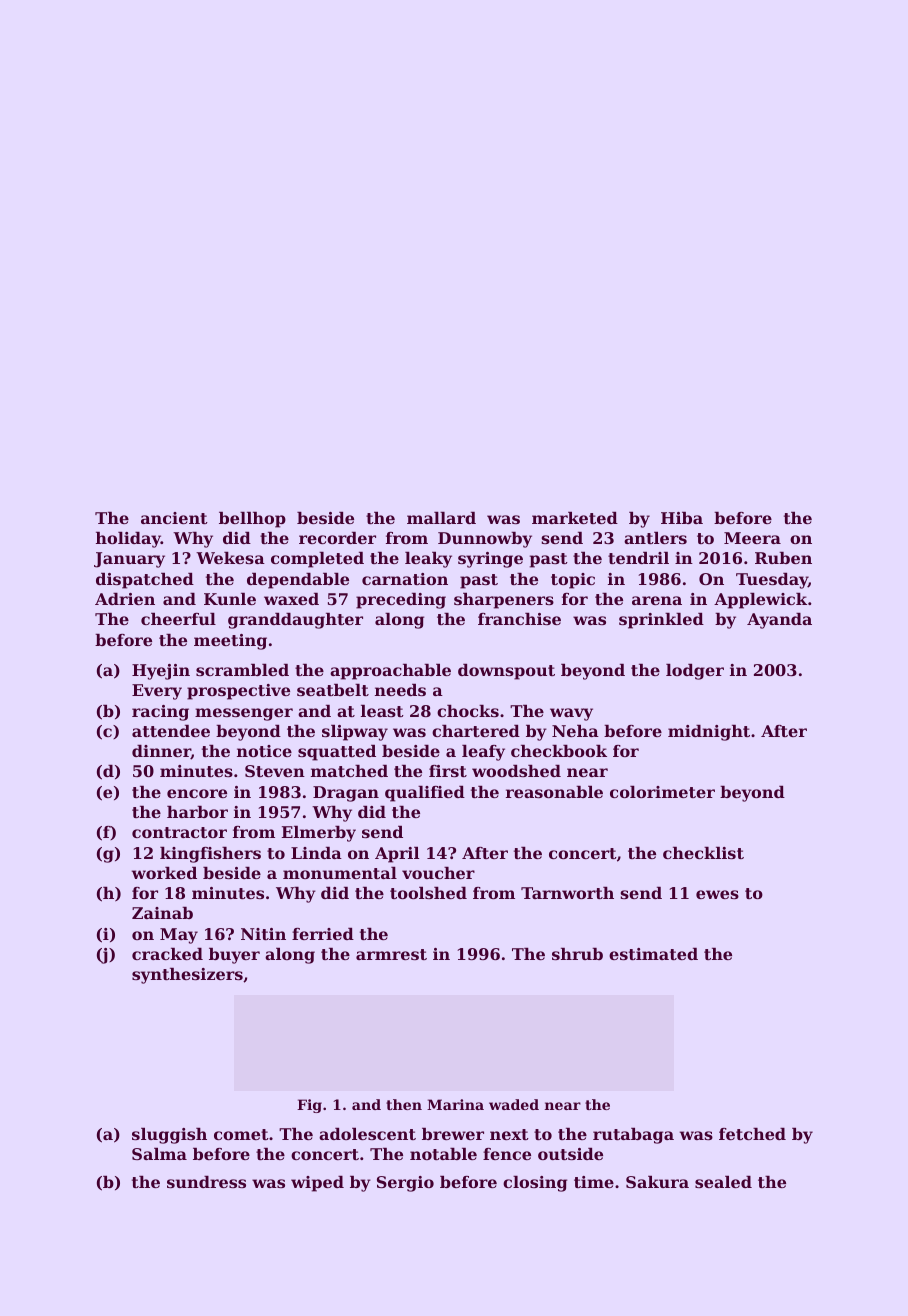 The image size is (908, 1316). Describe the element at coordinates (316, 853) in the image. I see `Linda` at that location.
